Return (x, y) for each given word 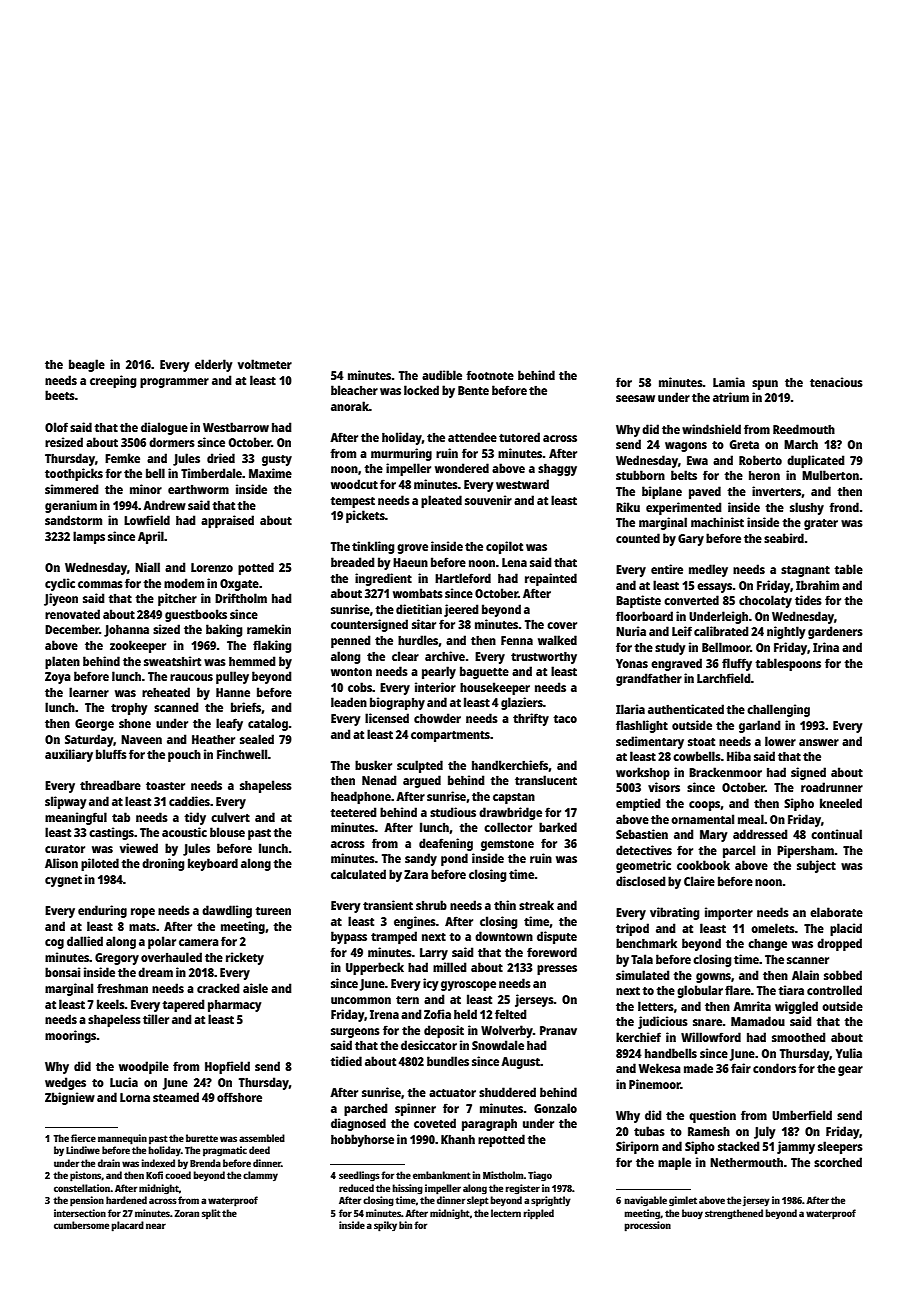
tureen (273, 911)
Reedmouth (804, 429)
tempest (352, 502)
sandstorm (73, 520)
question (712, 1116)
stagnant (805, 571)
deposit (444, 1031)
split (211, 1214)
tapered (183, 1005)
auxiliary (69, 755)
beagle (87, 365)
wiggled (796, 1007)
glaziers (522, 703)
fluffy (737, 664)
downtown (504, 936)
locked (421, 390)
